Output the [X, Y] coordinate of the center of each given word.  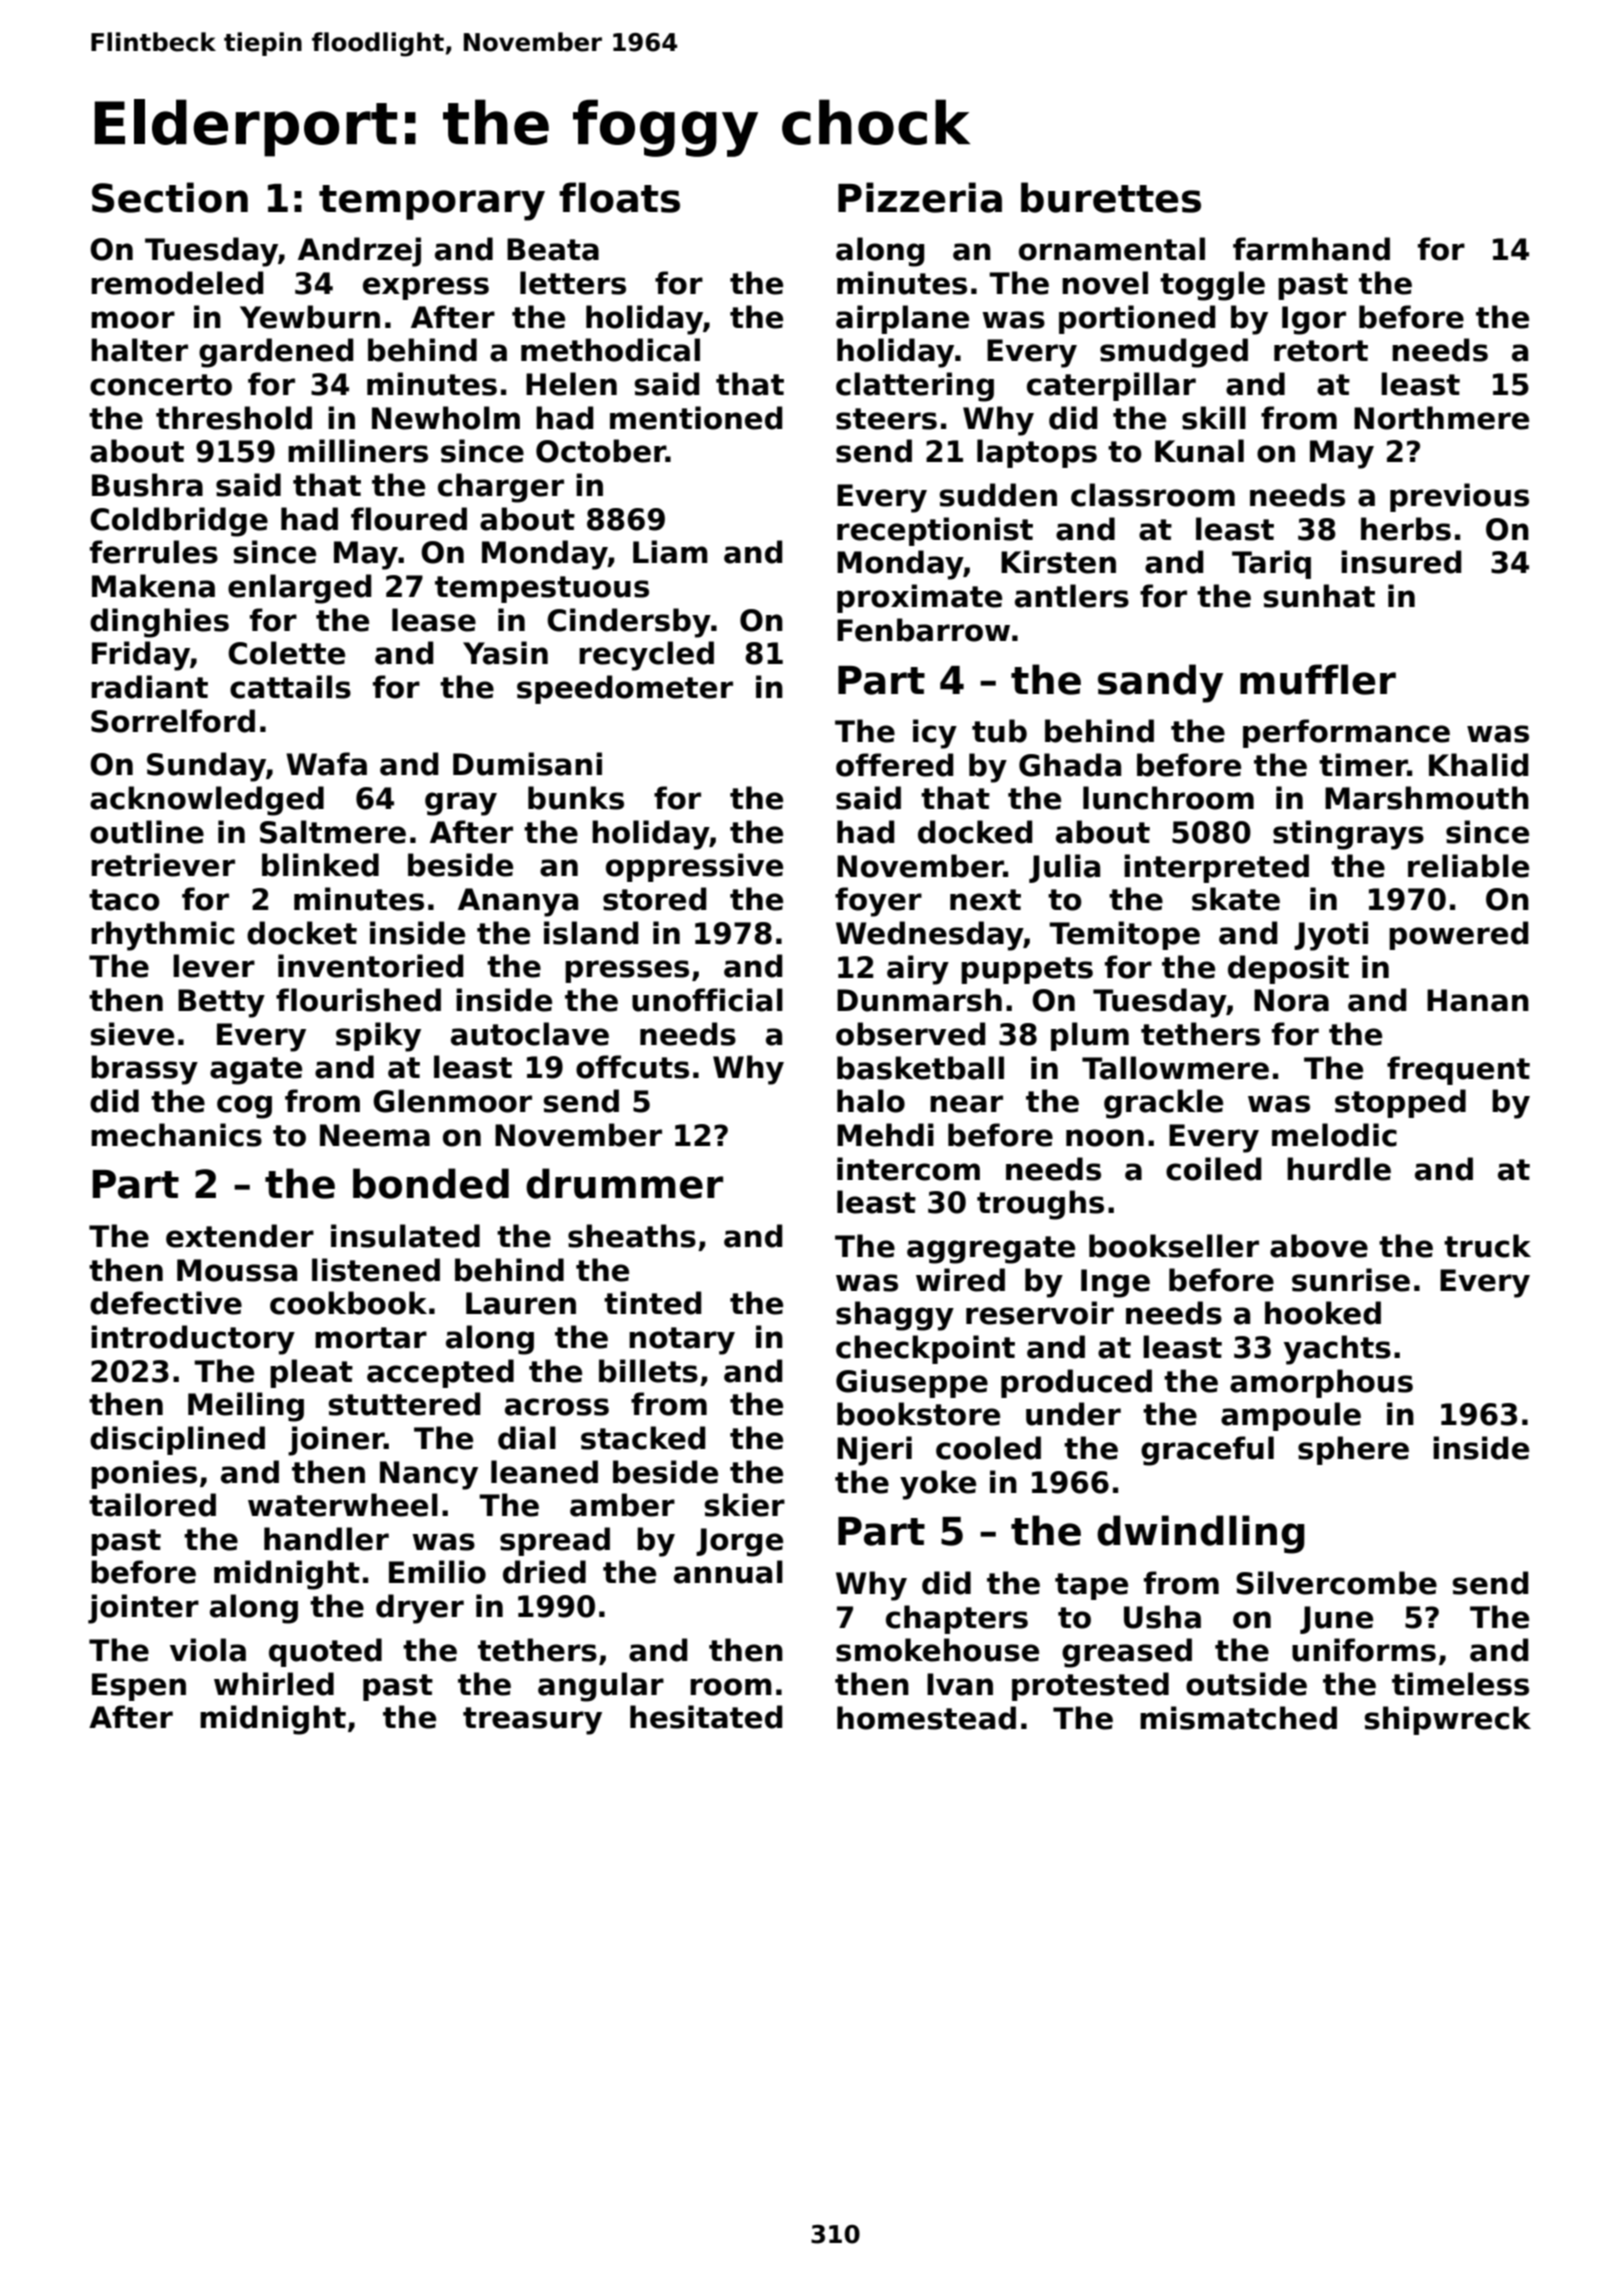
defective [166, 1303]
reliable [1468, 866]
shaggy [895, 1316]
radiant [149, 687]
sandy [1160, 683]
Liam [670, 552]
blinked [320, 865]
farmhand [1311, 249]
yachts [1337, 1350]
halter [139, 350]
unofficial [707, 1000]
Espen [139, 1687]
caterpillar [1111, 386]
